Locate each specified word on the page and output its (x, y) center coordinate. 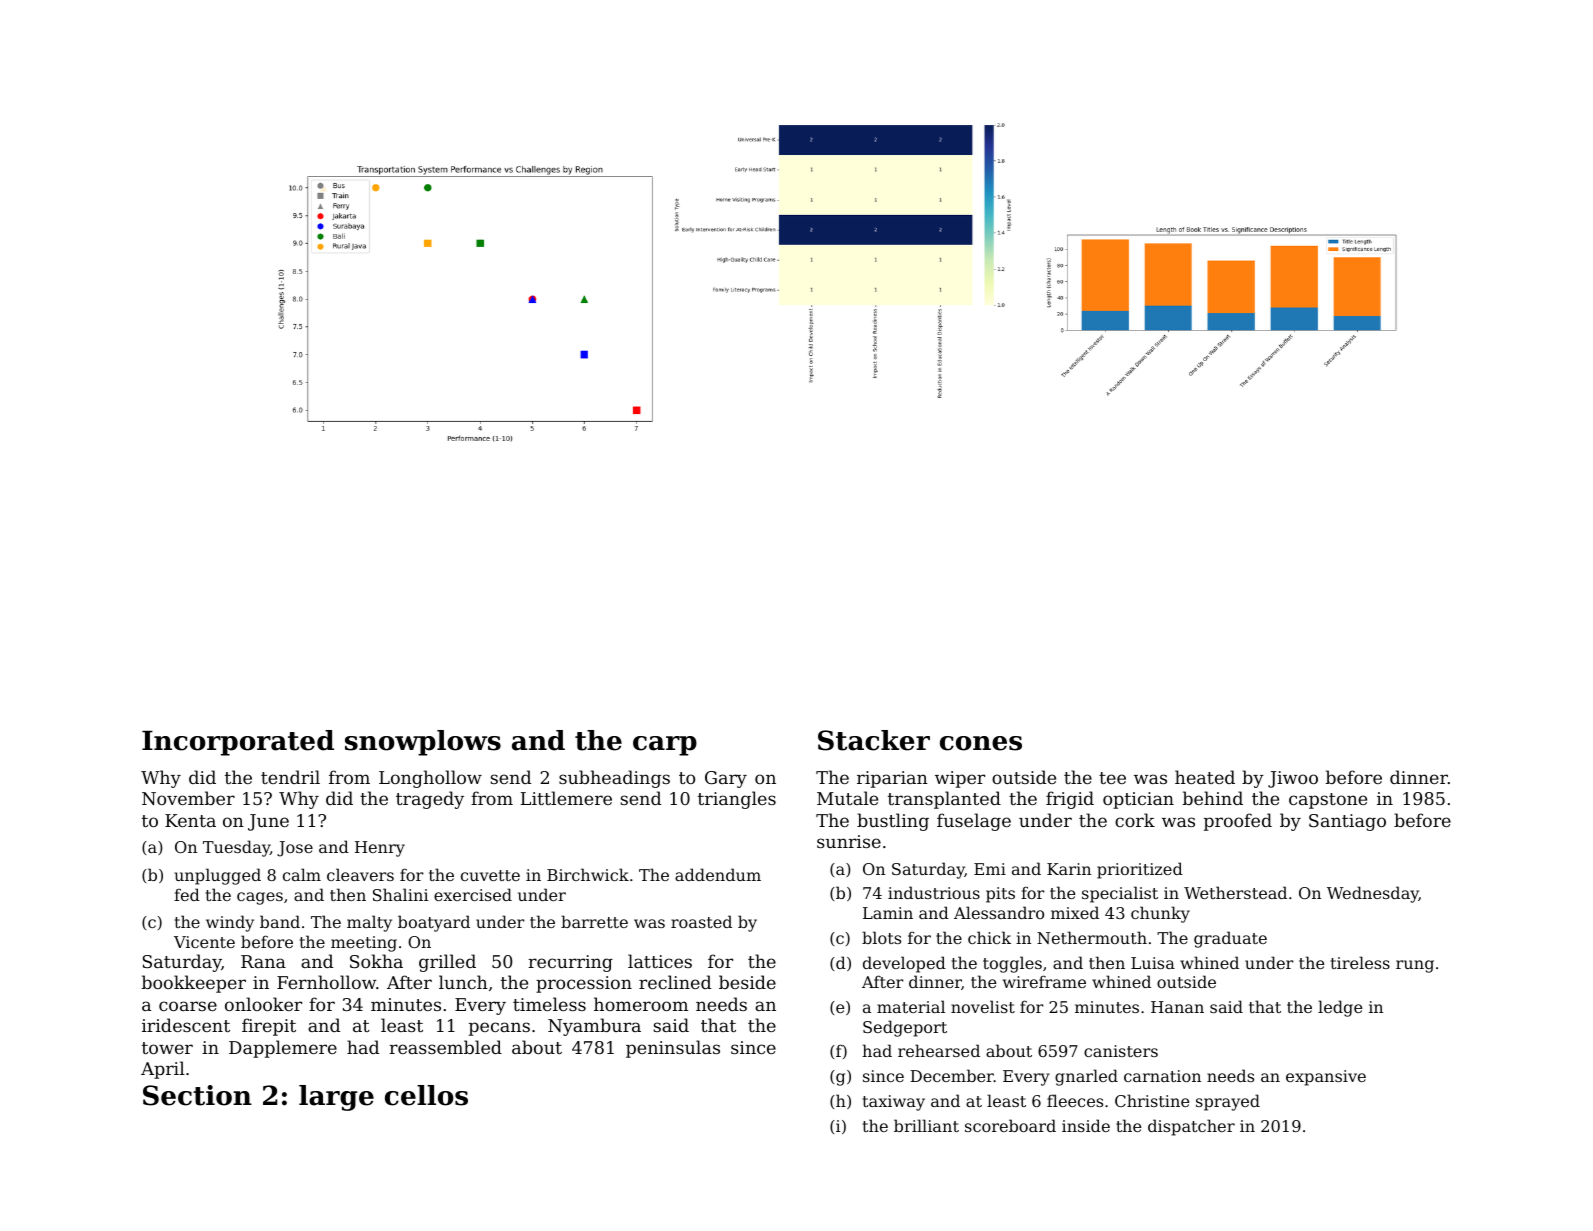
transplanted (944, 800)
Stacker (874, 740)
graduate (1230, 939)
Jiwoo (1293, 779)
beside (747, 982)
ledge (1340, 1008)
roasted (701, 921)
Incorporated (238, 743)
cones (981, 743)
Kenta (190, 820)
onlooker (263, 1004)
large (336, 1098)
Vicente (204, 942)
